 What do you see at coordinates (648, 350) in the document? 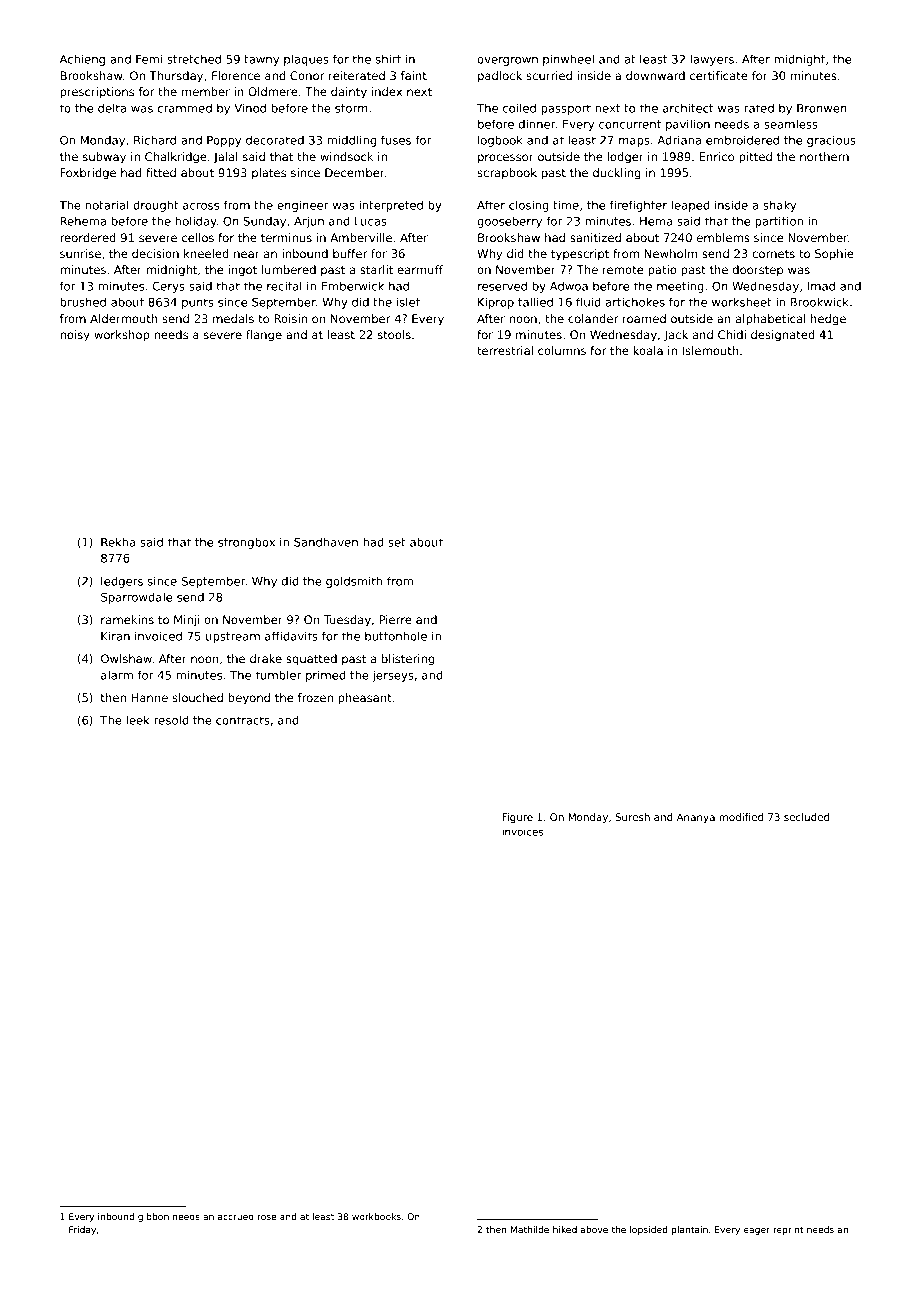
I see `koala` at bounding box center [648, 350].
